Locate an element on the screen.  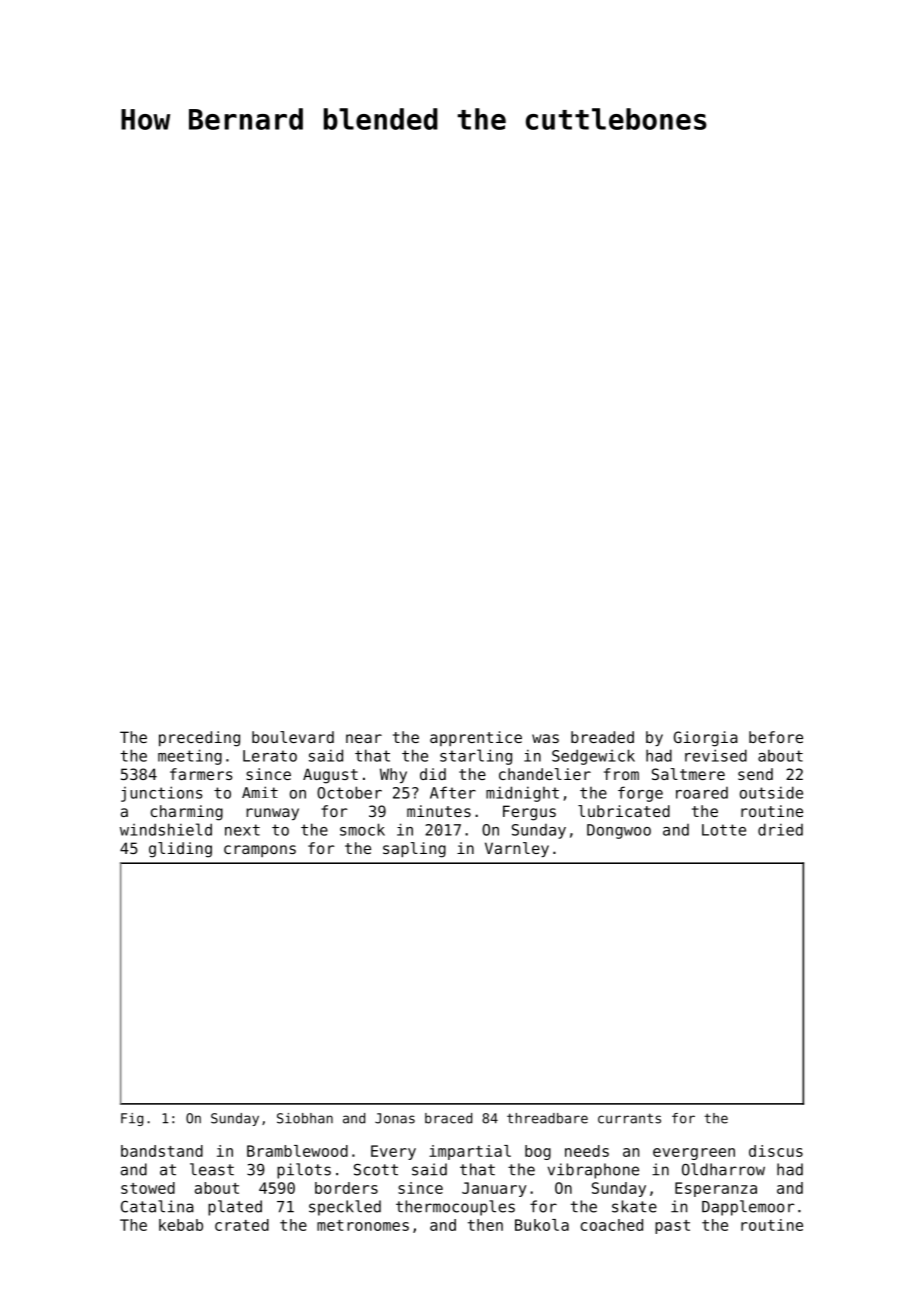
Why is located at coordinates (393, 775).
